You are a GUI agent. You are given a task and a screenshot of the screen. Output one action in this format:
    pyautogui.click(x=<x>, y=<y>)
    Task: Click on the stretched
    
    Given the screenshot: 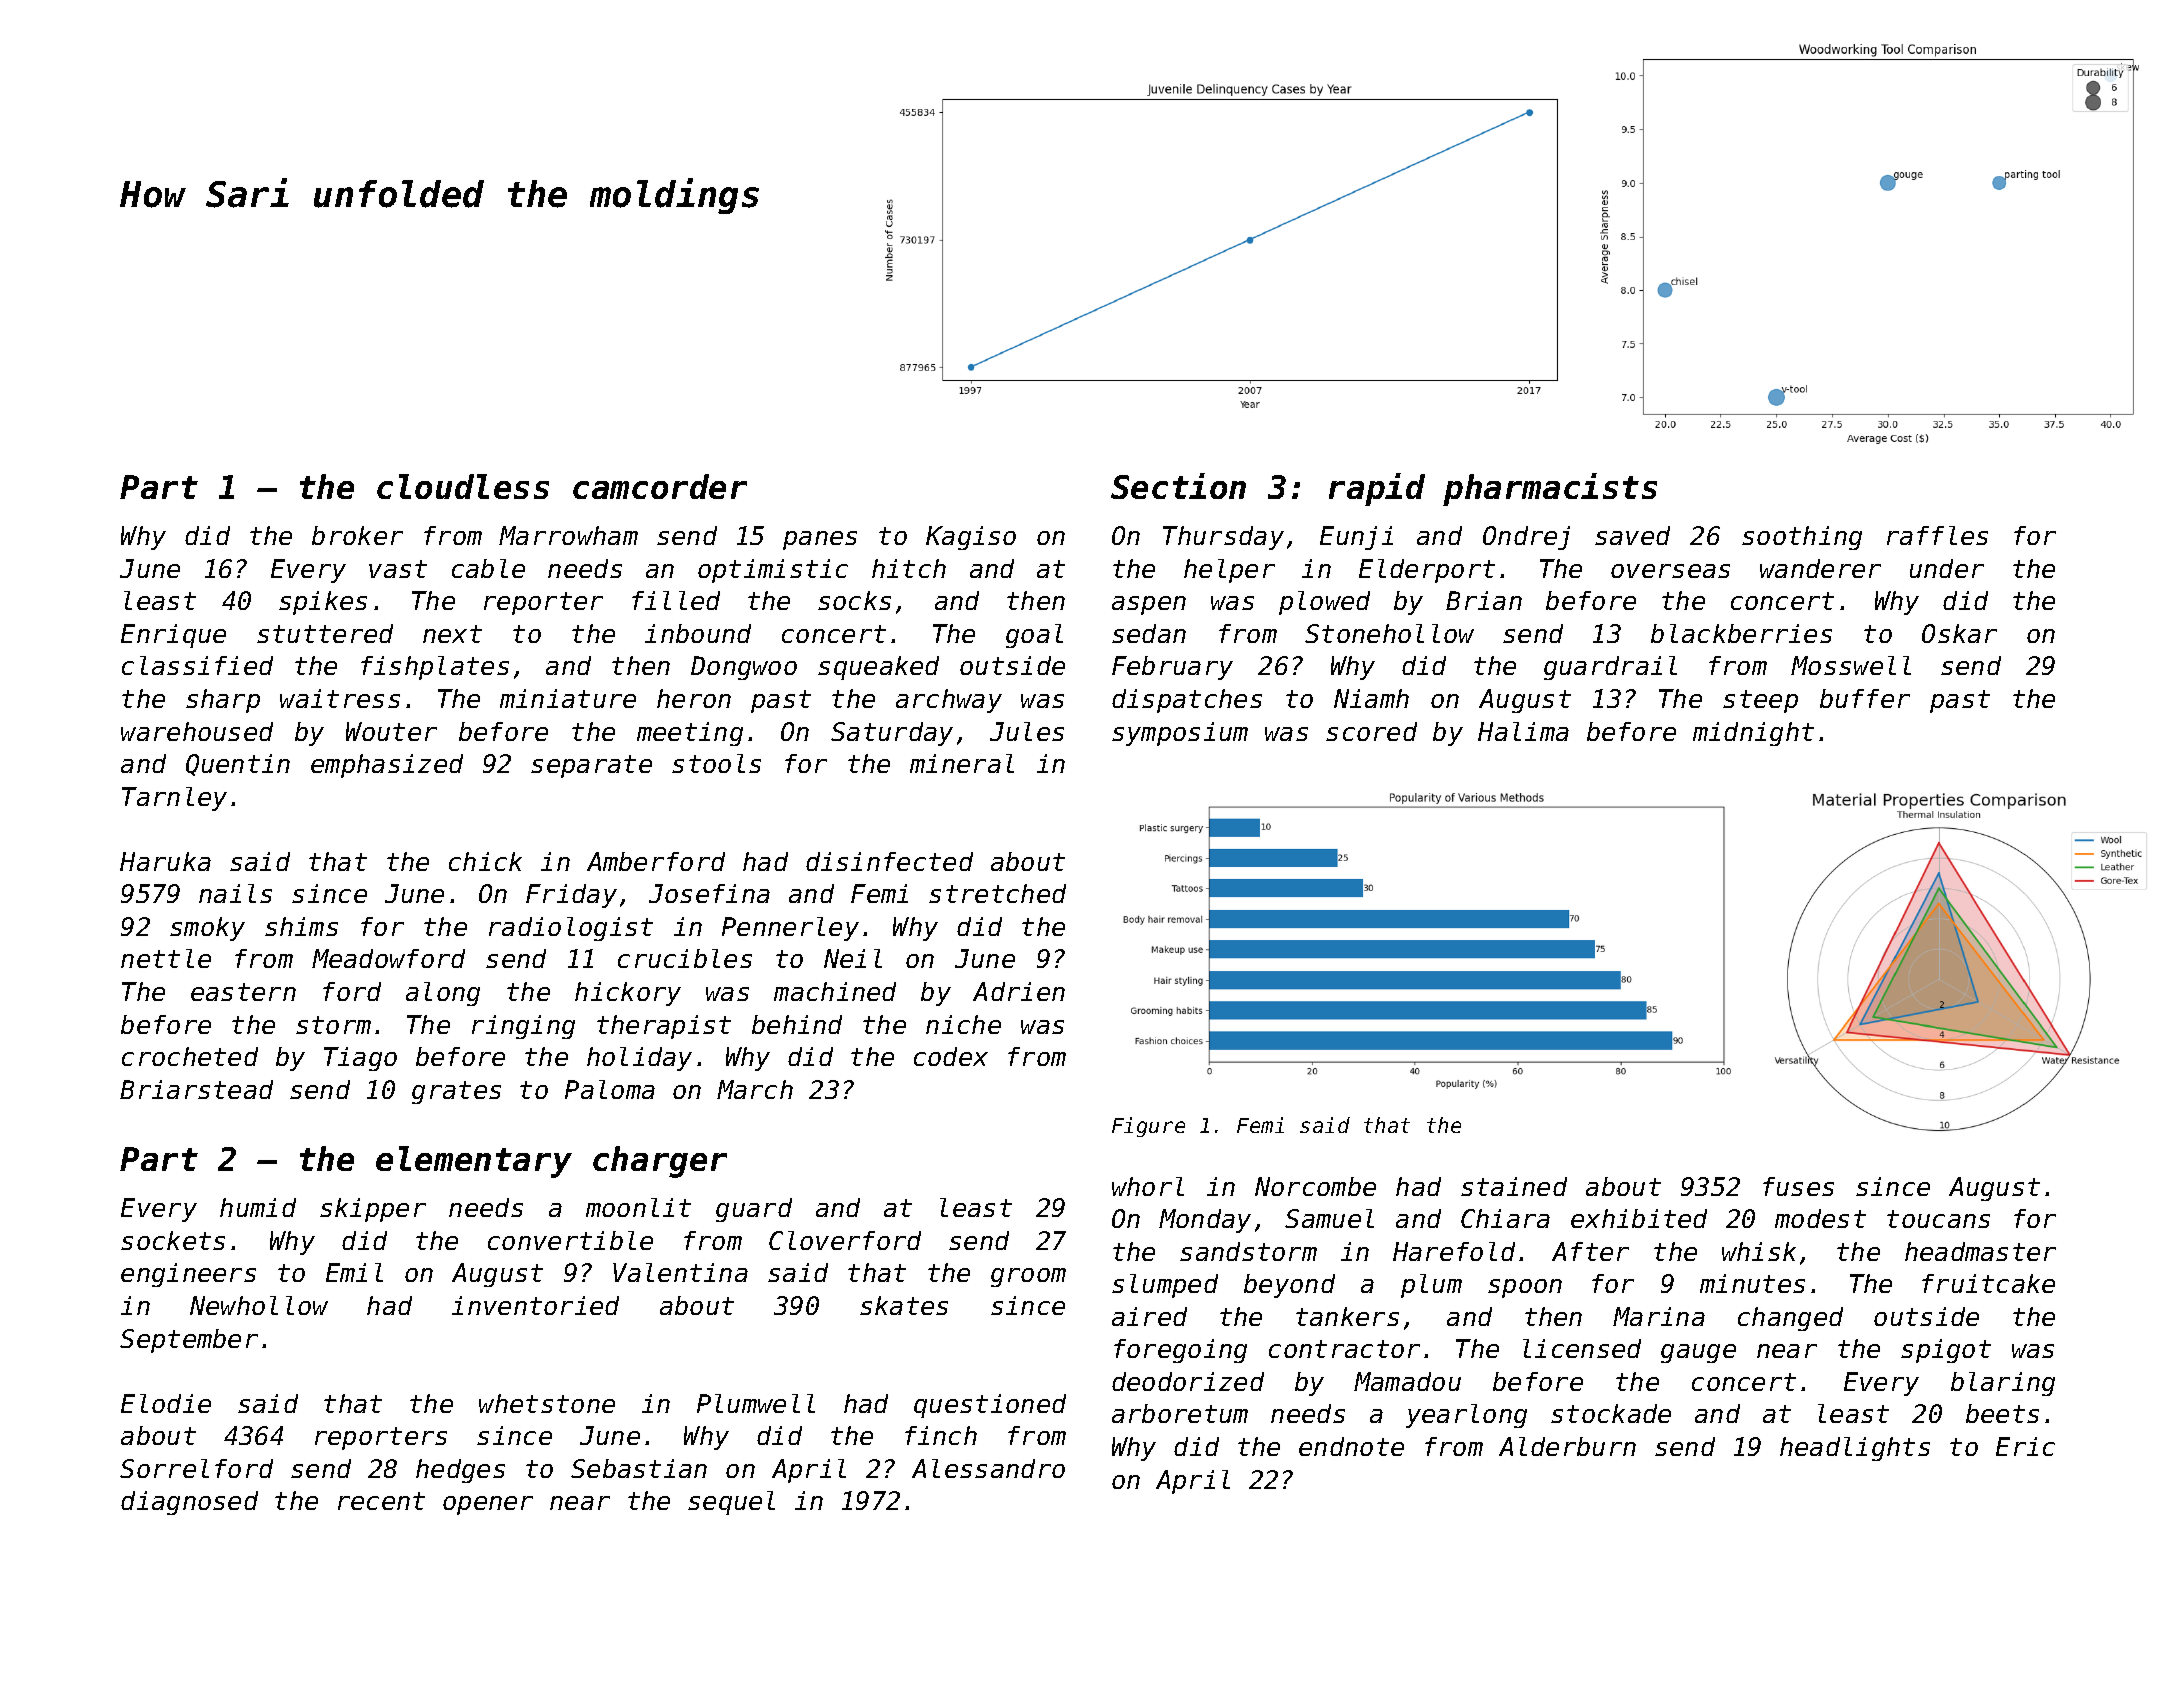 What is the action you would take?
    pyautogui.click(x=997, y=893)
